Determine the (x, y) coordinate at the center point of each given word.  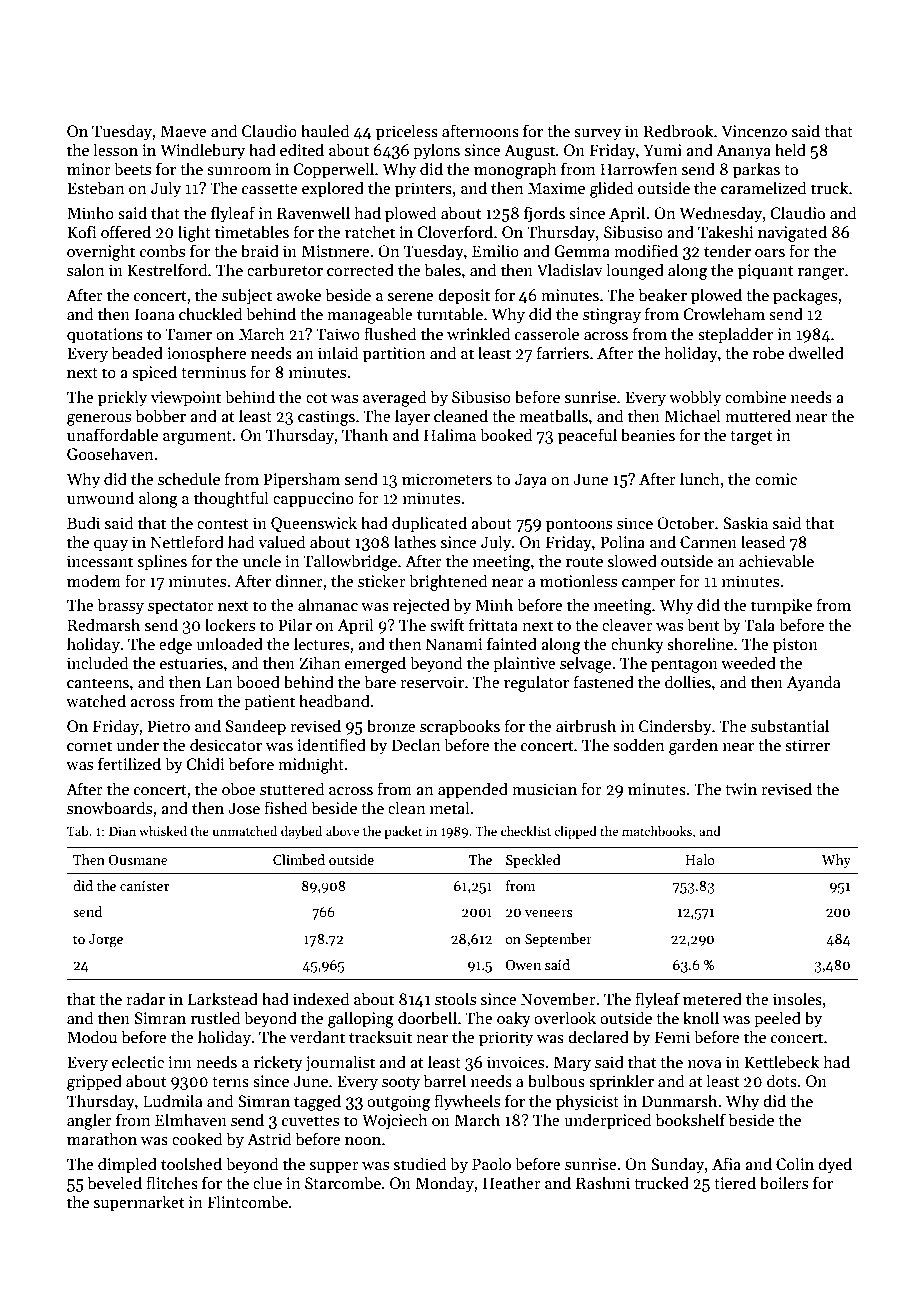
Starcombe (343, 1182)
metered (712, 998)
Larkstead (223, 998)
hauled (325, 130)
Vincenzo (754, 131)
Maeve (184, 131)
